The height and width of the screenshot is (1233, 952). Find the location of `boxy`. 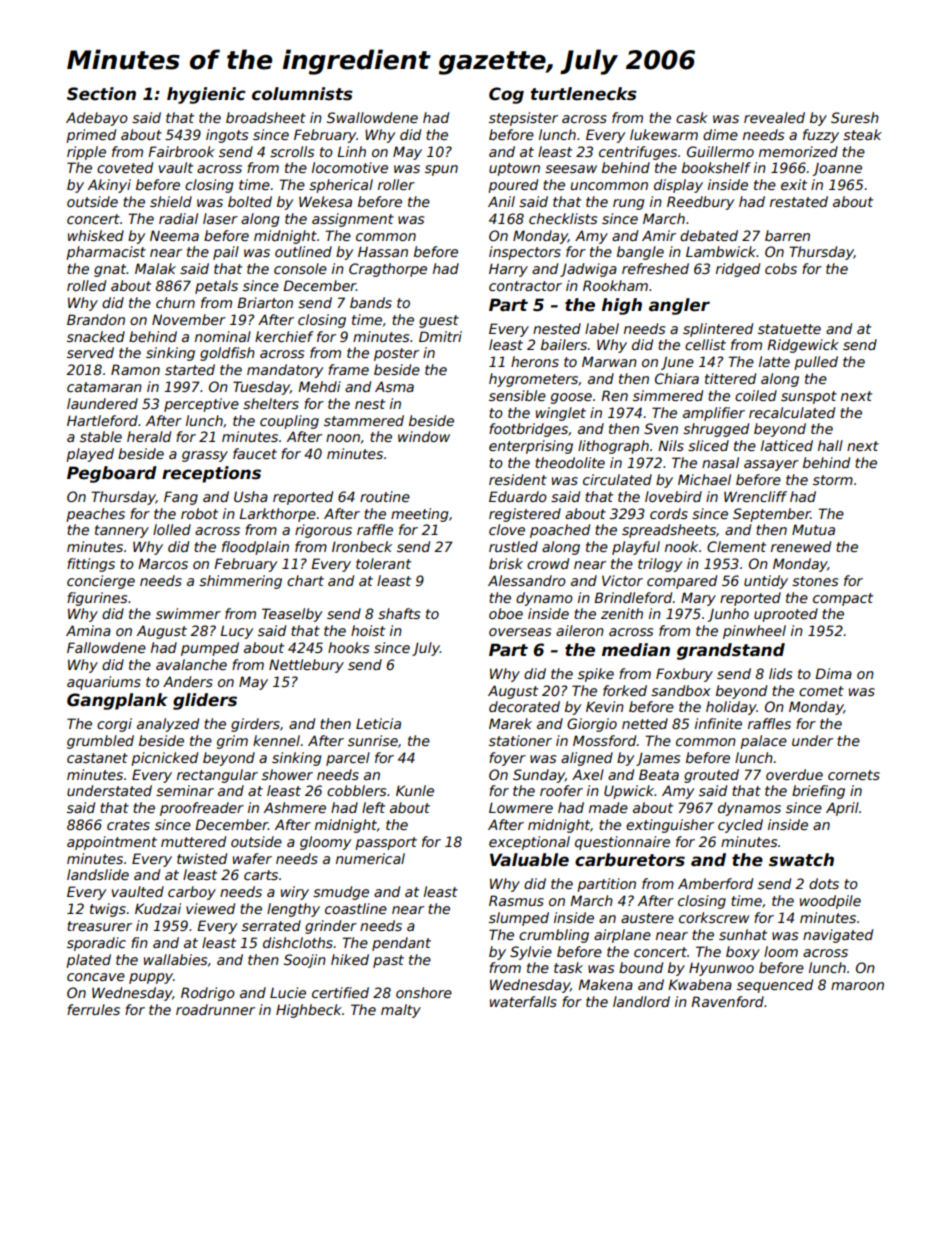

boxy is located at coordinates (743, 953).
